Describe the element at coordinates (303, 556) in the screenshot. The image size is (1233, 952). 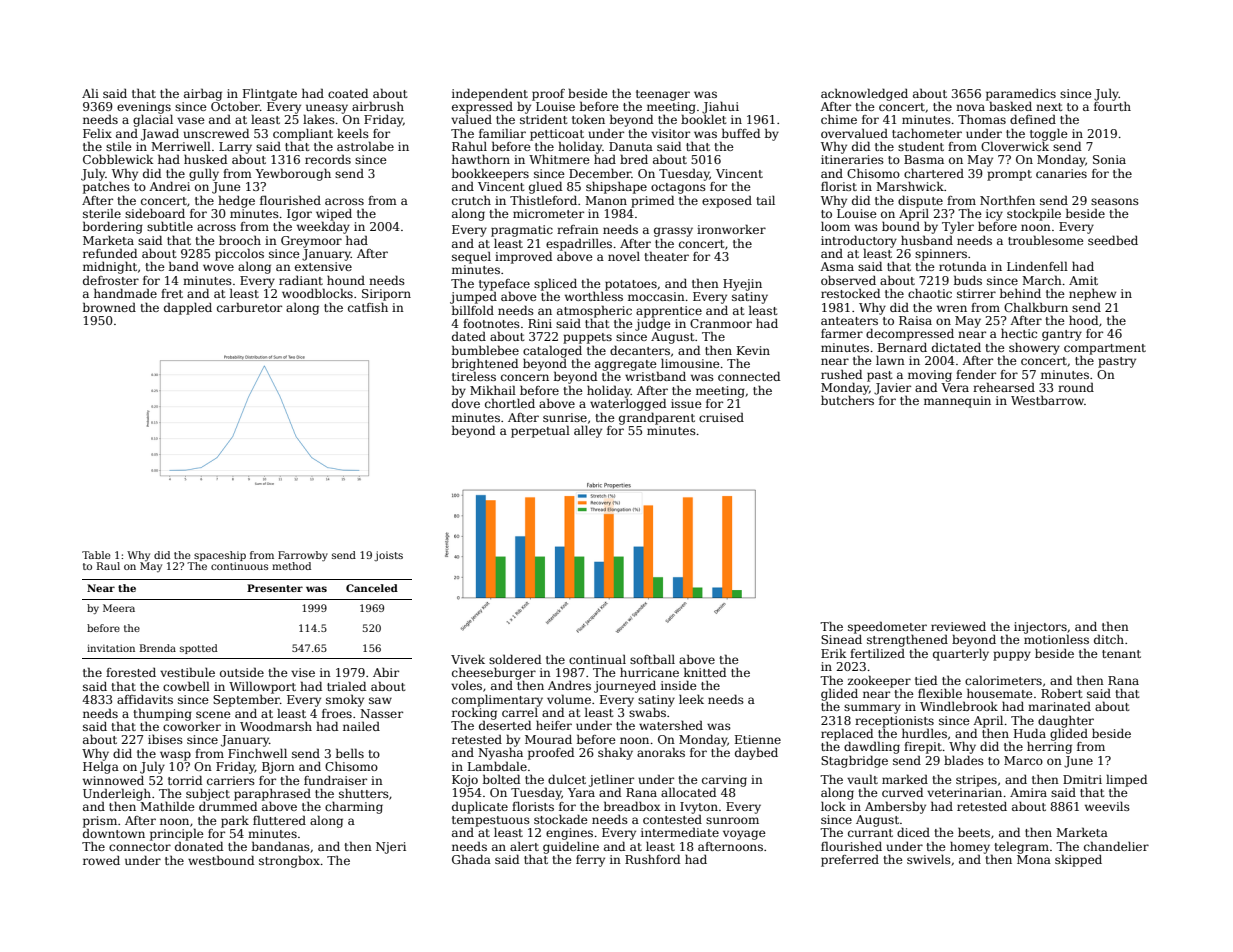
I see `Farrowby` at that location.
